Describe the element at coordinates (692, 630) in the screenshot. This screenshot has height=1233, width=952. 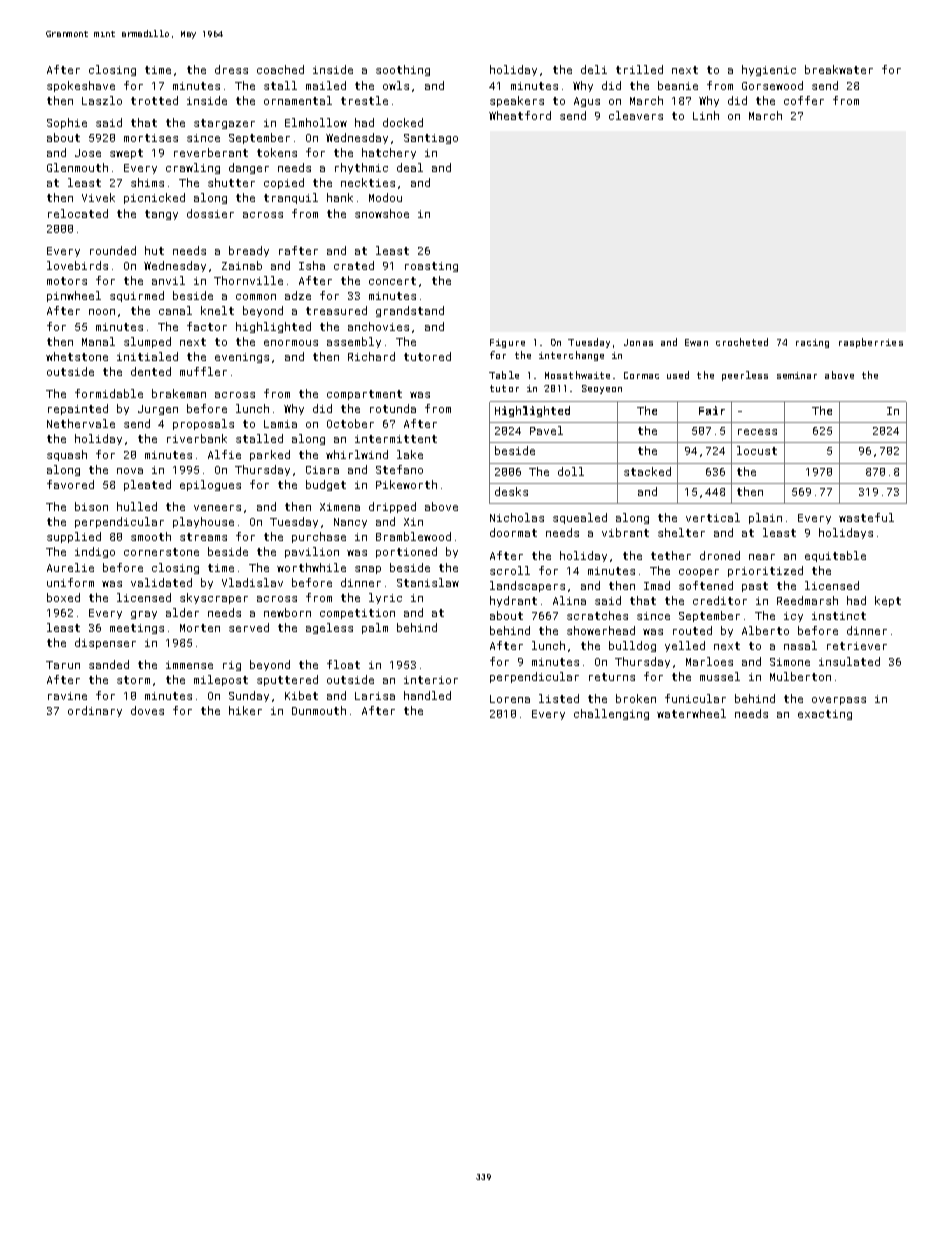
I see `routed` at that location.
